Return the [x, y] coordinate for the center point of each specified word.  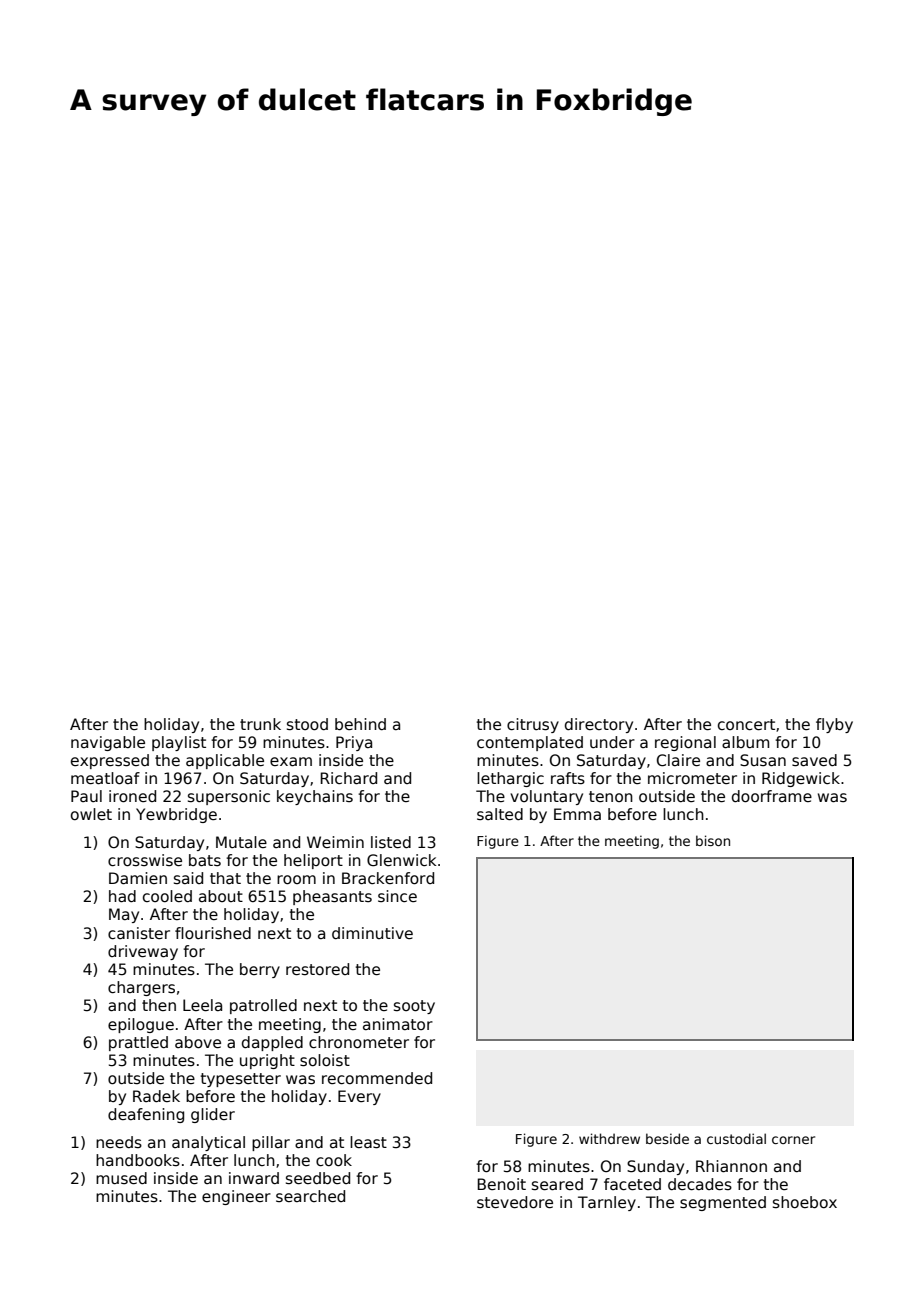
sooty [414, 1007]
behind [360, 724]
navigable [108, 743]
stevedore [515, 1202]
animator [398, 1024]
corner [793, 1140]
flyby [834, 725]
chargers [141, 988]
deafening [146, 1115]
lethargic [510, 779]
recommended [377, 1078]
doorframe [772, 796]
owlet [91, 814]
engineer [236, 1197]
